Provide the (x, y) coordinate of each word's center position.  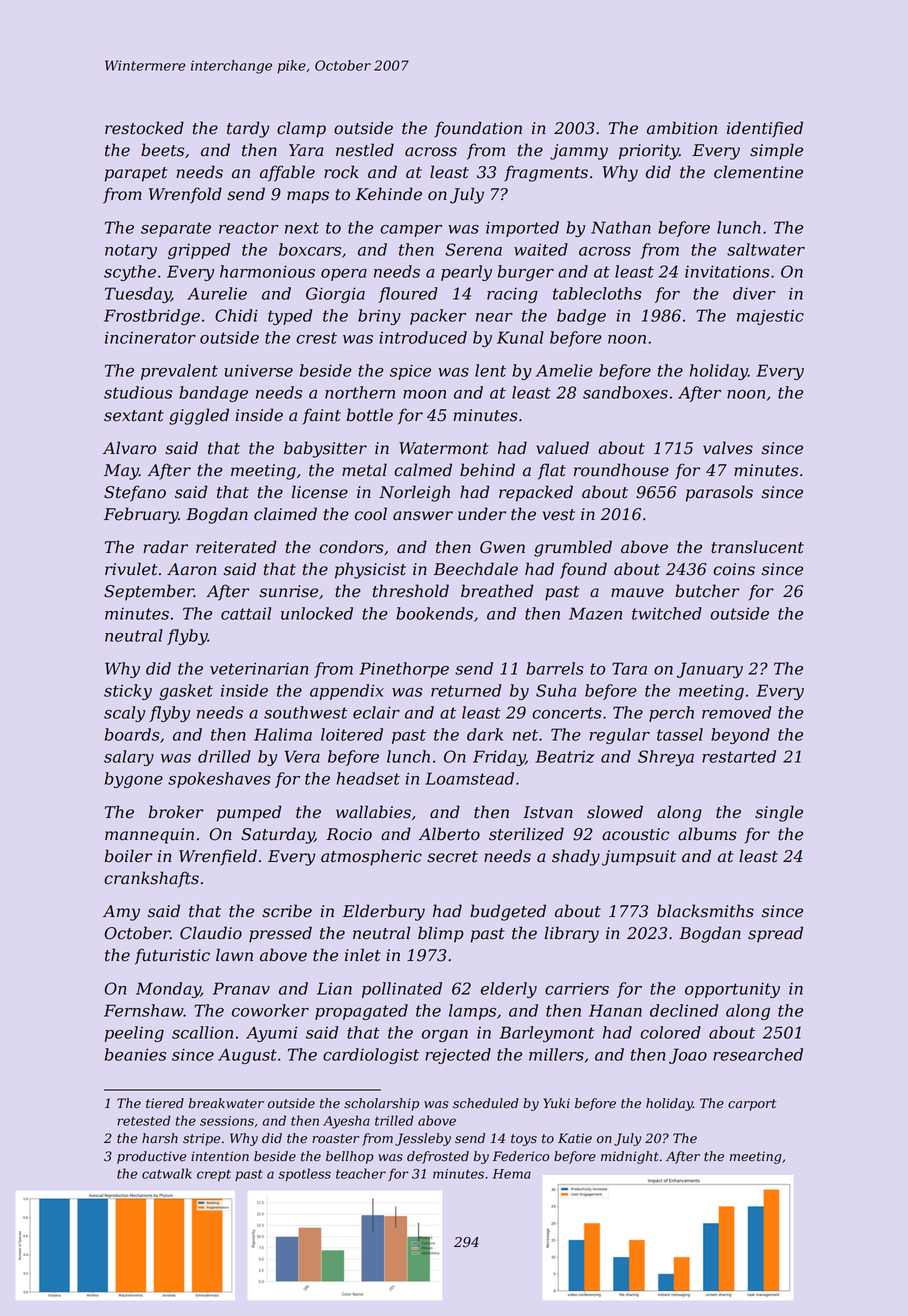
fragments (546, 173)
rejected (458, 1056)
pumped (249, 813)
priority (649, 152)
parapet (136, 174)
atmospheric (371, 857)
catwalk (167, 1173)
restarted (739, 756)
